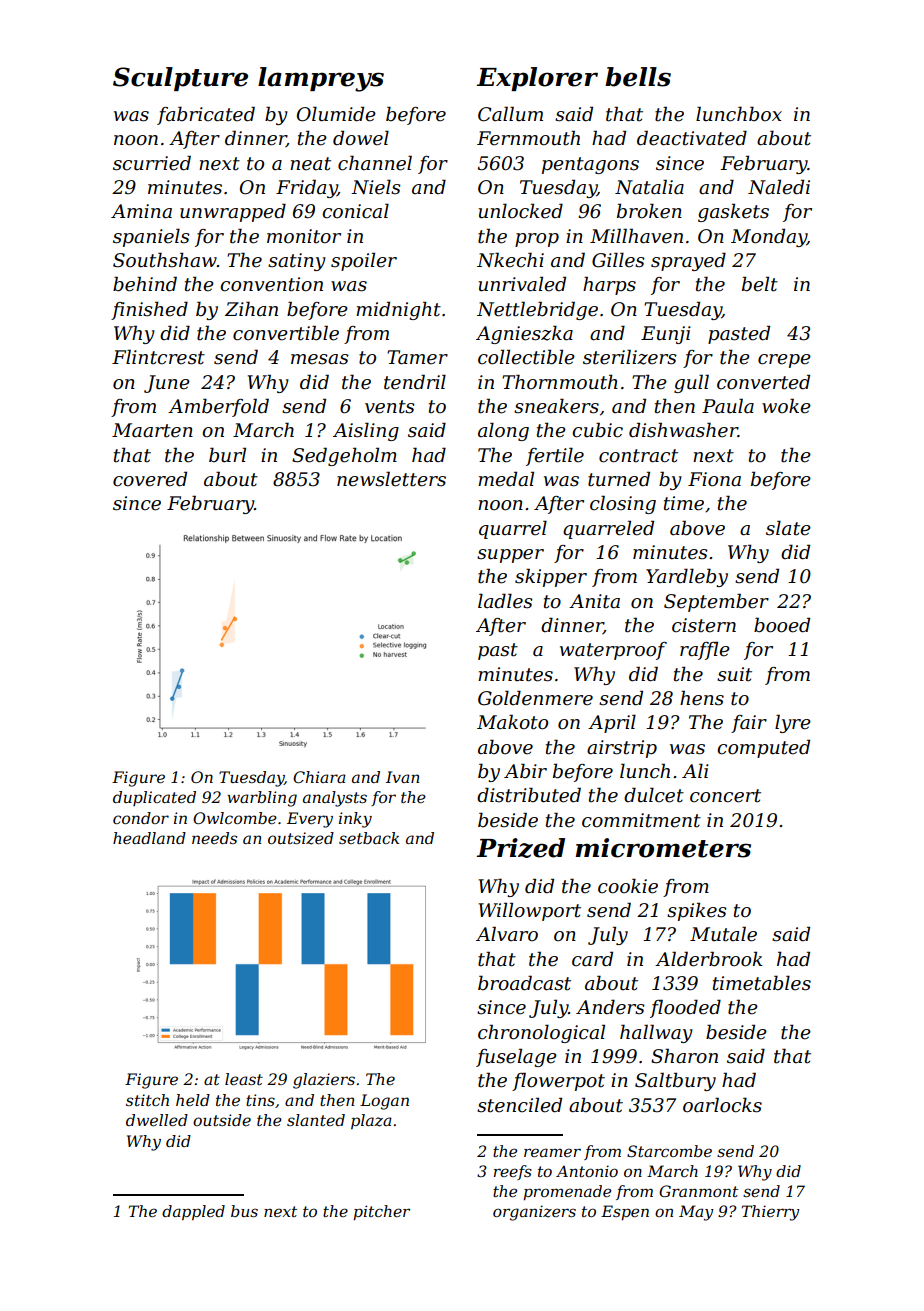 The width and height of the screenshot is (924, 1311). What do you see at coordinates (324, 1081) in the screenshot?
I see `glaziers` at bounding box center [324, 1081].
